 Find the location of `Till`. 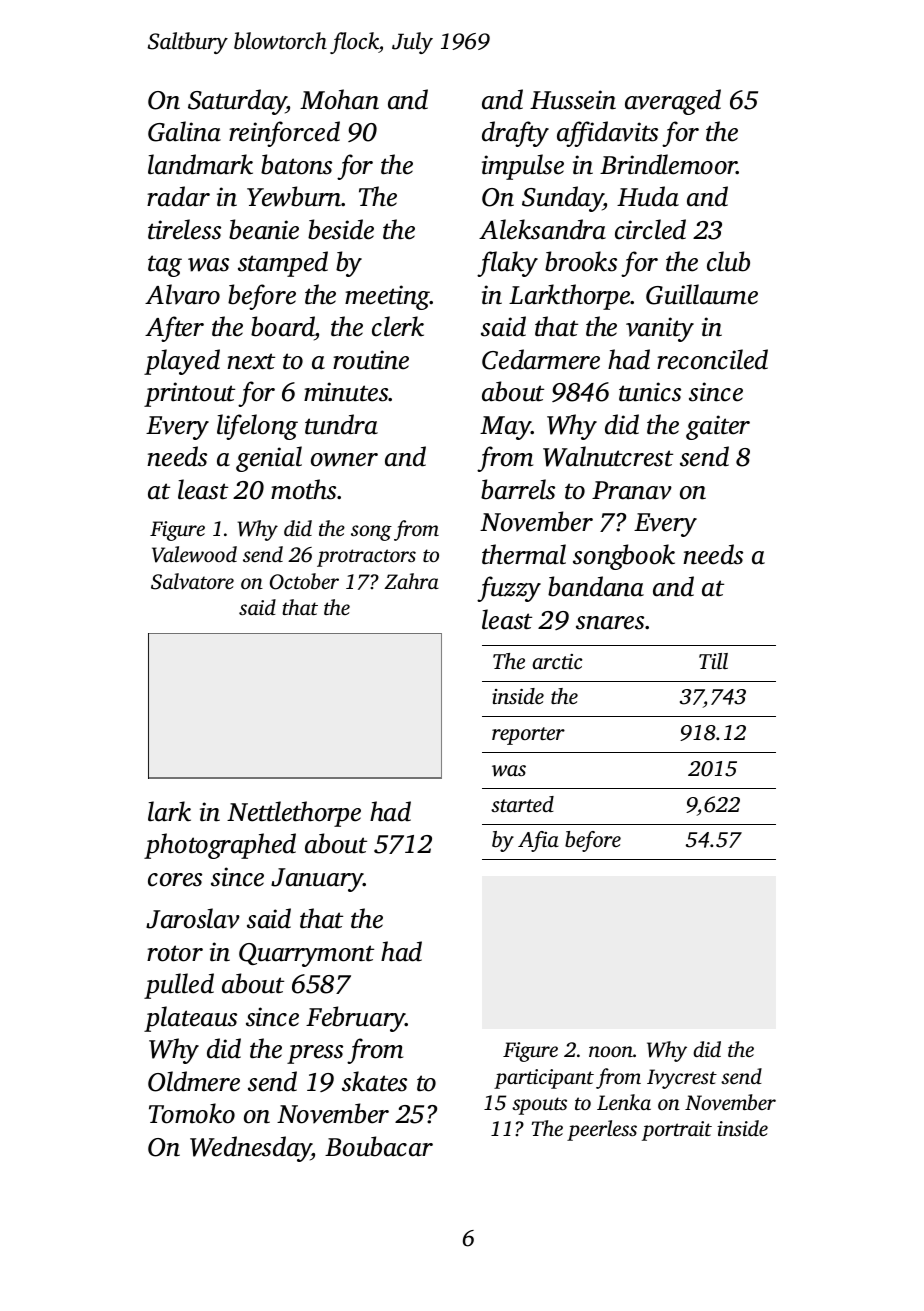

Till is located at coordinates (713, 661).
